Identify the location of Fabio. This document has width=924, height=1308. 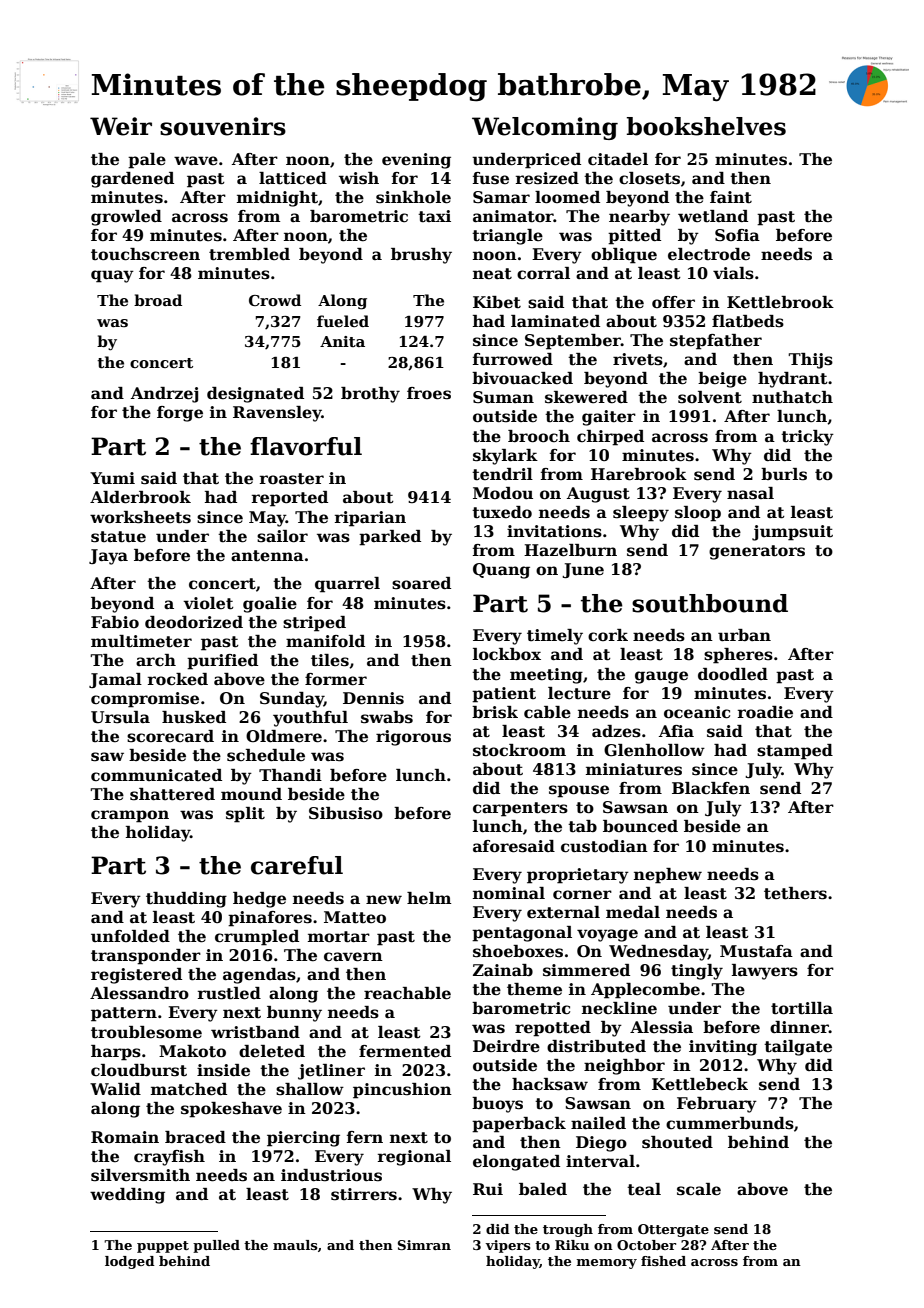
(115, 622).
